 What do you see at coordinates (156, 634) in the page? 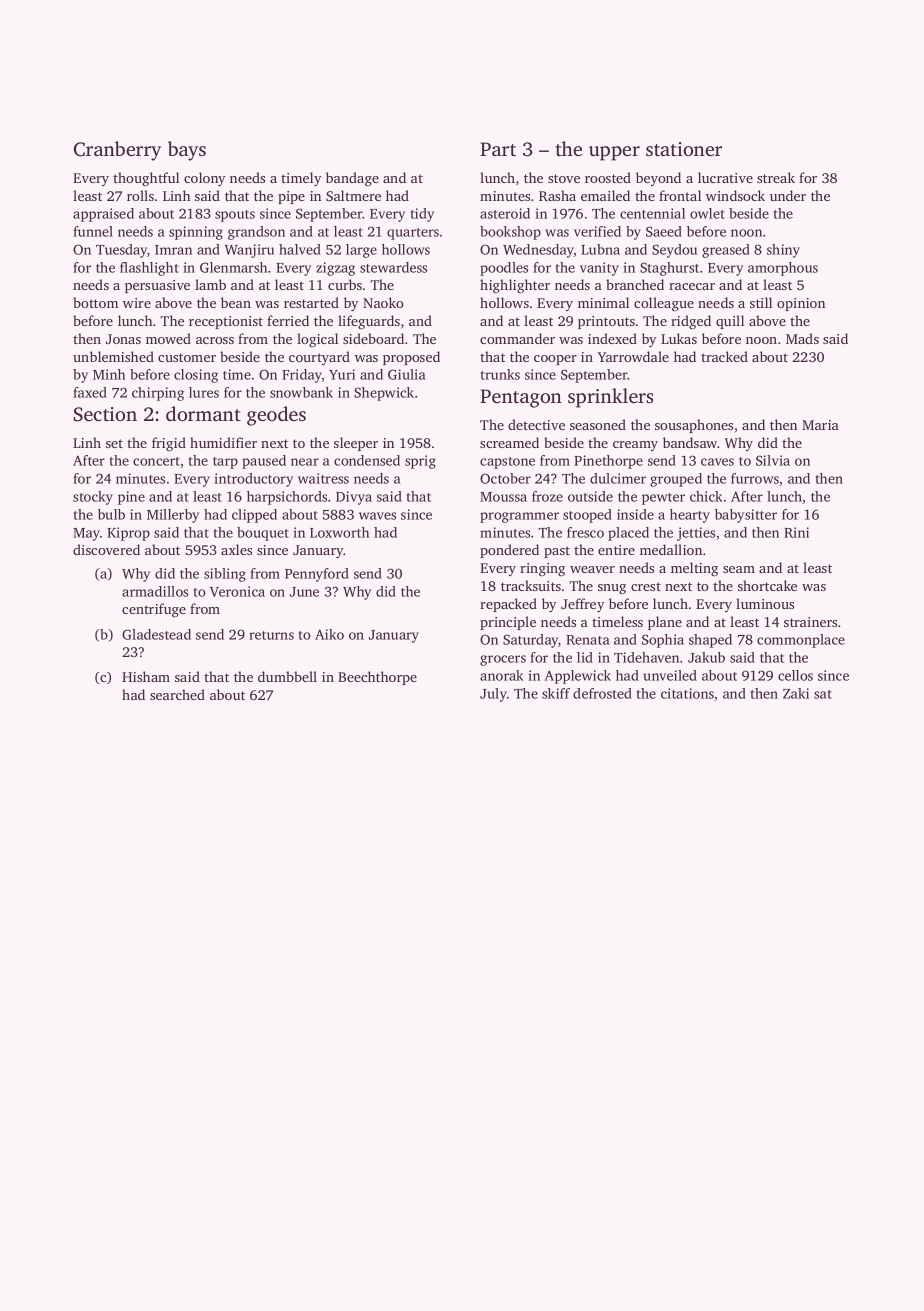
I see `Gladestead` at bounding box center [156, 634].
